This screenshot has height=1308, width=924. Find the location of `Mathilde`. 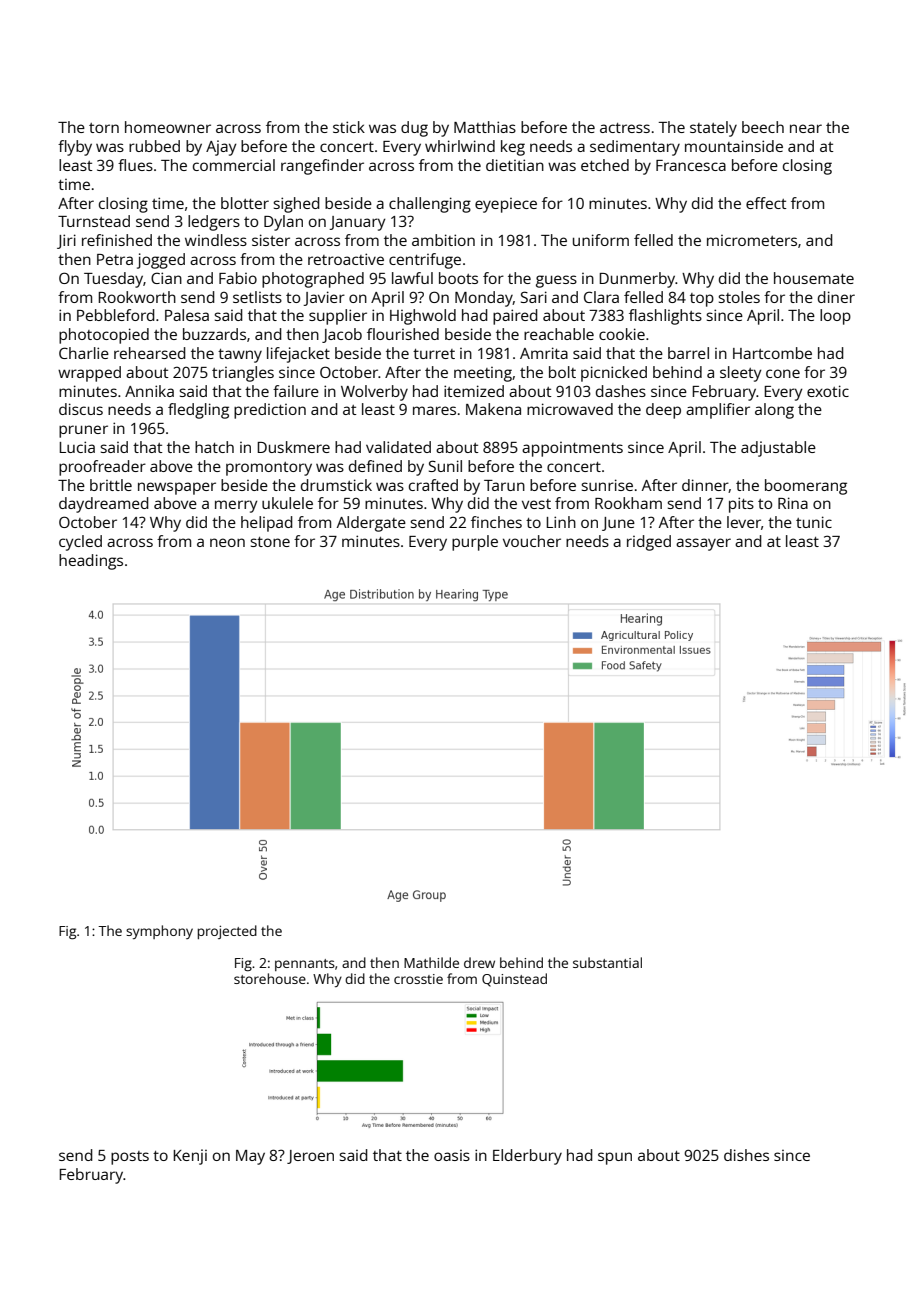

Mathilde is located at coordinates (431, 962).
